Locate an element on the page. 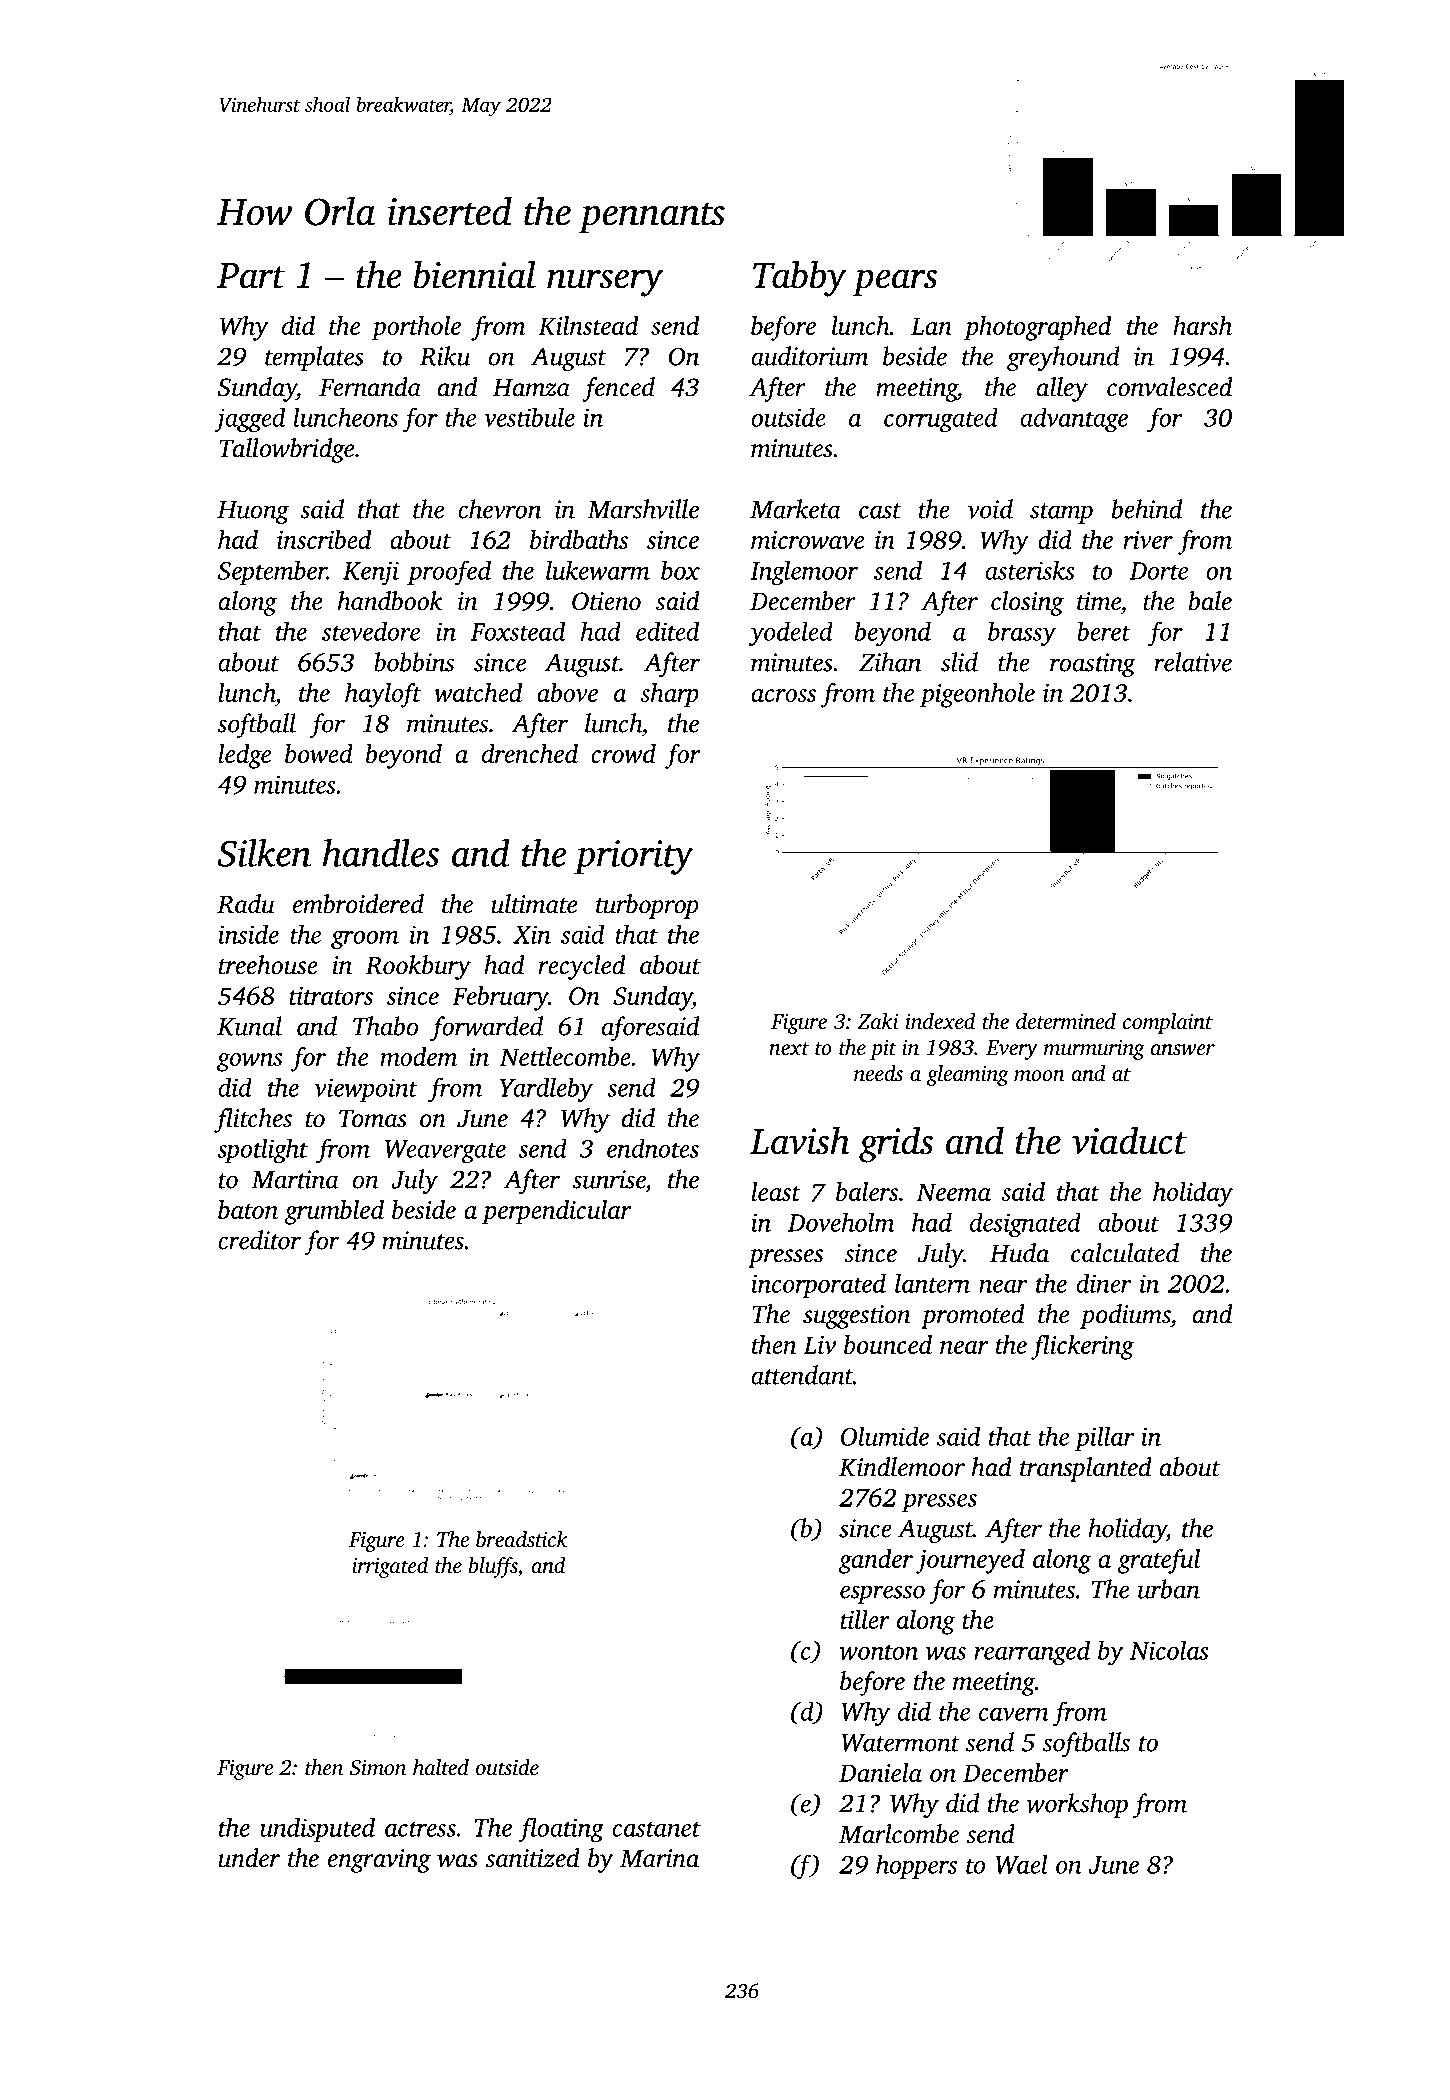 The width and height of the page is (1450, 2100). photographed is located at coordinates (1037, 328).
